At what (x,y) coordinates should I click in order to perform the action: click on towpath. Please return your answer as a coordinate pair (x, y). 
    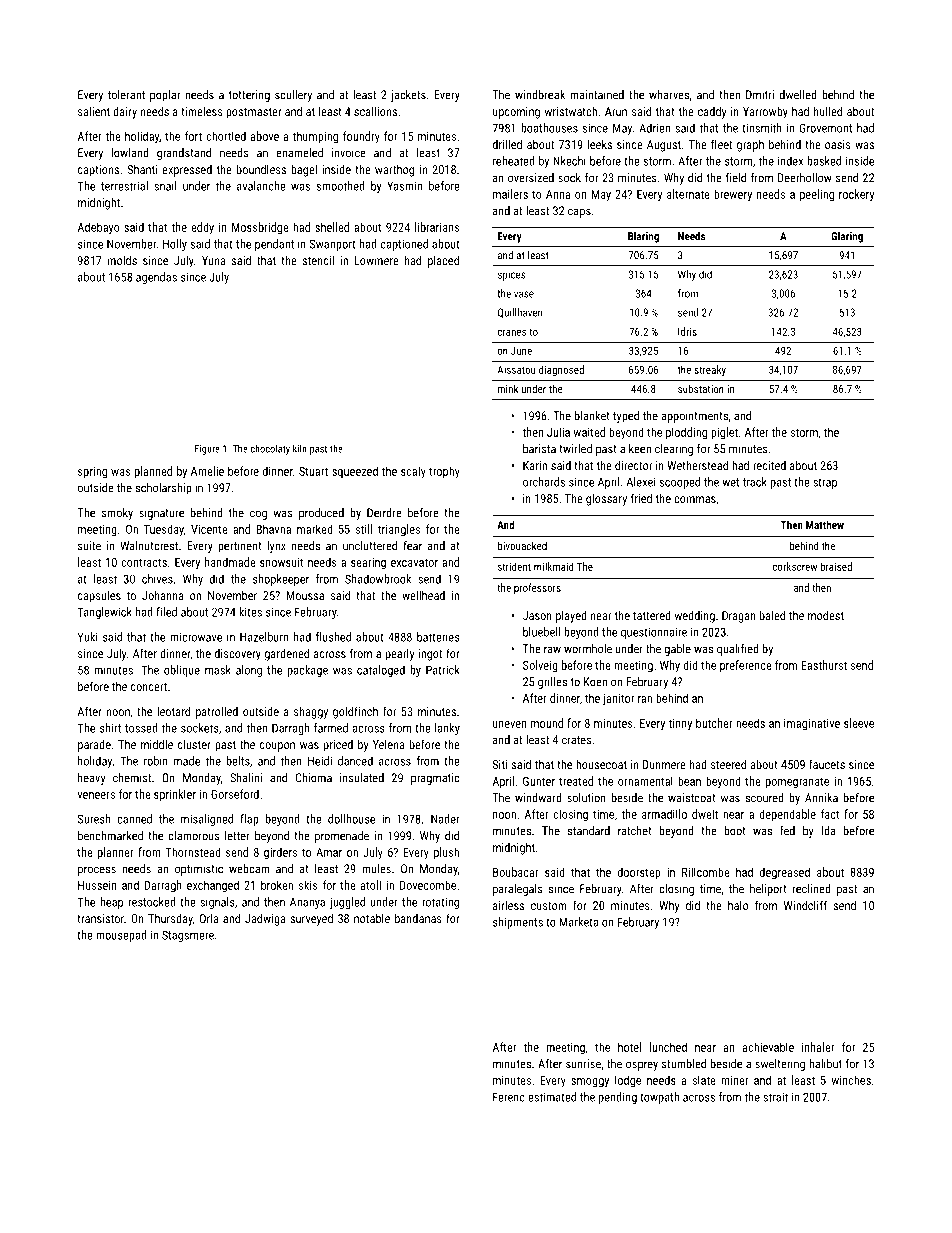
    Looking at the image, I should click on (659, 1098).
